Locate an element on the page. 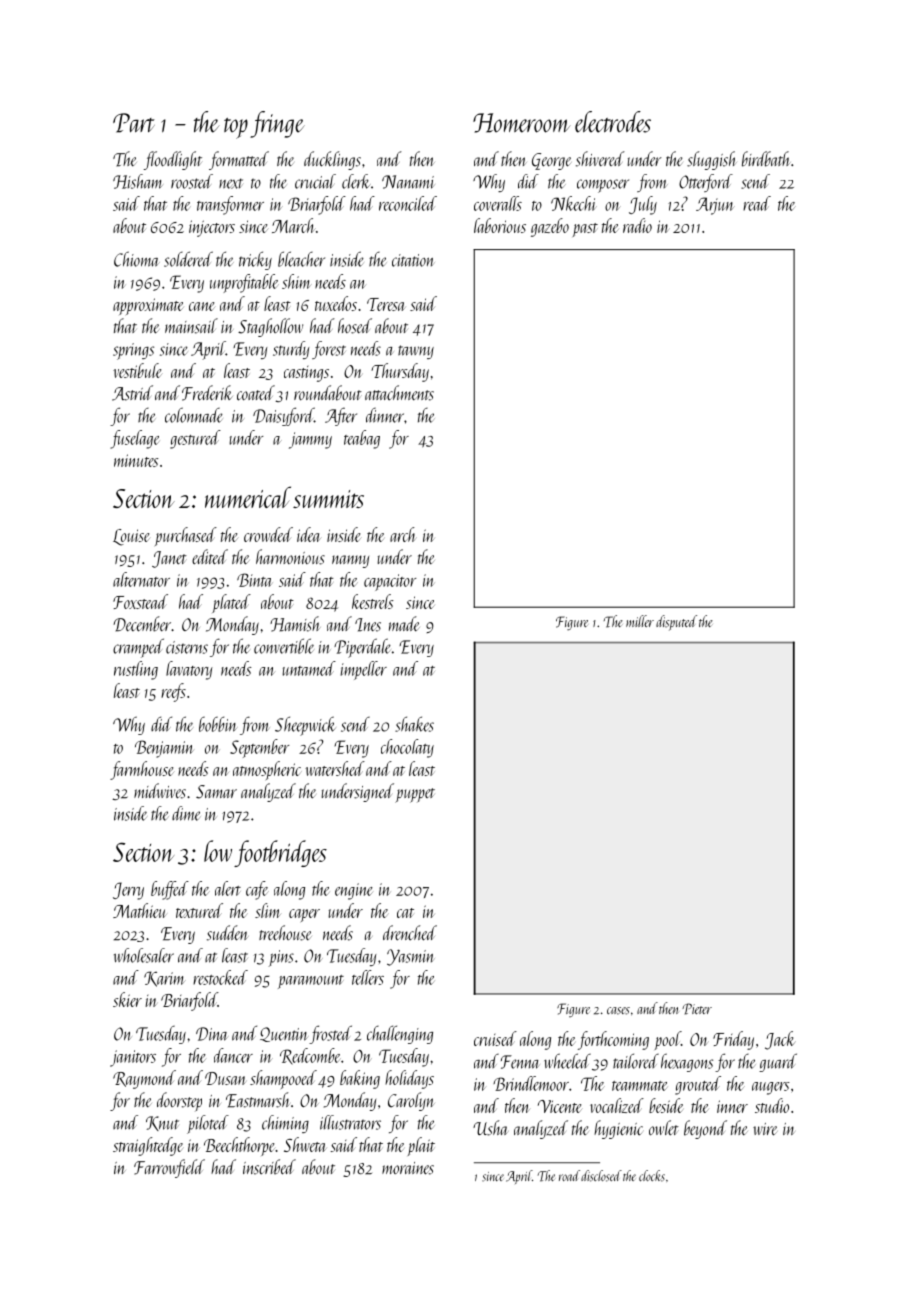 The height and width of the image is (1316, 908). Homeroom is located at coordinates (522, 123).
